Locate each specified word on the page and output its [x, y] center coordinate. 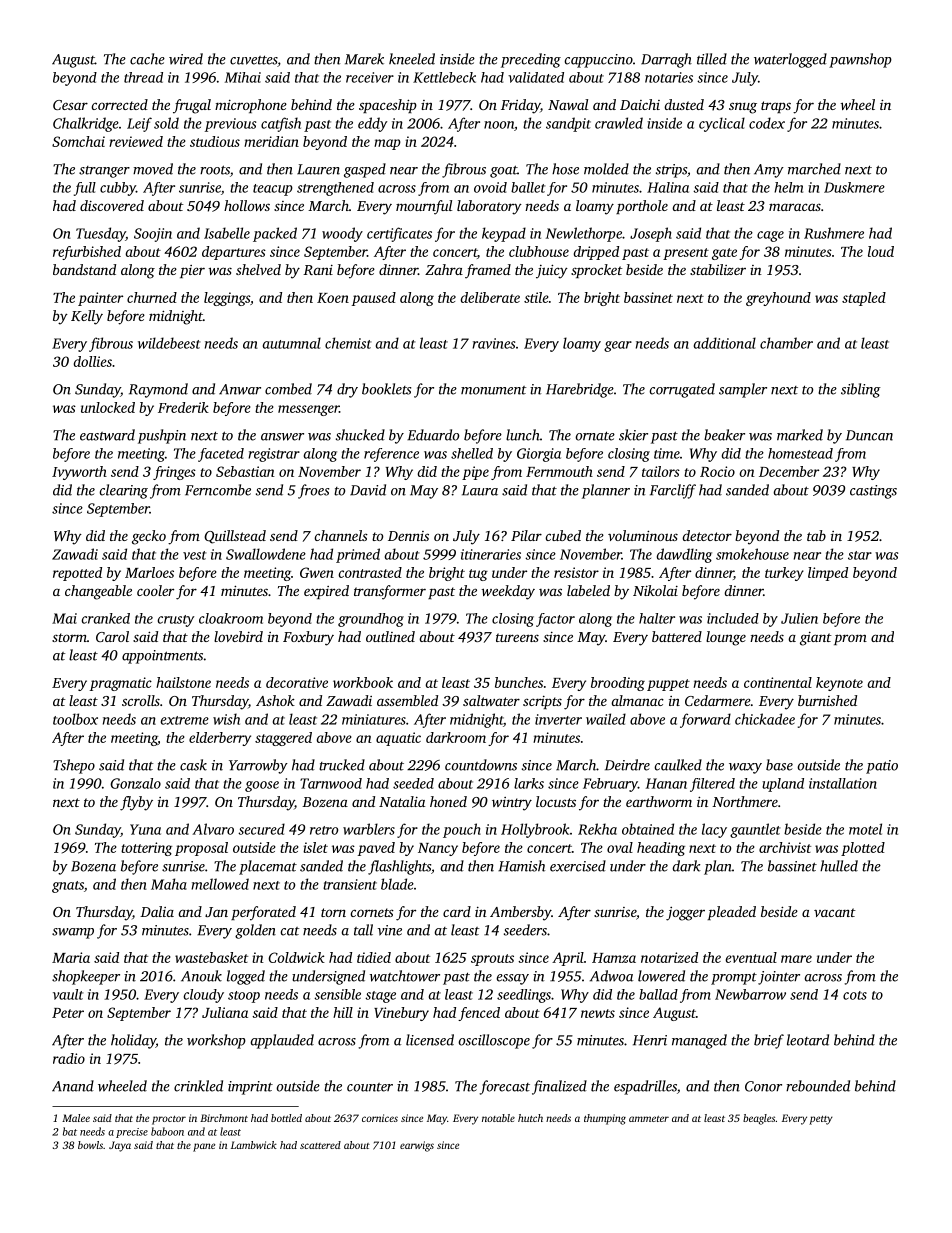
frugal [192, 106]
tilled [712, 59]
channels [341, 535]
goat [503, 171]
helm [788, 187]
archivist [785, 847]
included [733, 618]
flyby [136, 803]
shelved [258, 269]
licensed [430, 1040]
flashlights [399, 867]
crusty [176, 621]
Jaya [120, 1146]
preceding [531, 60]
